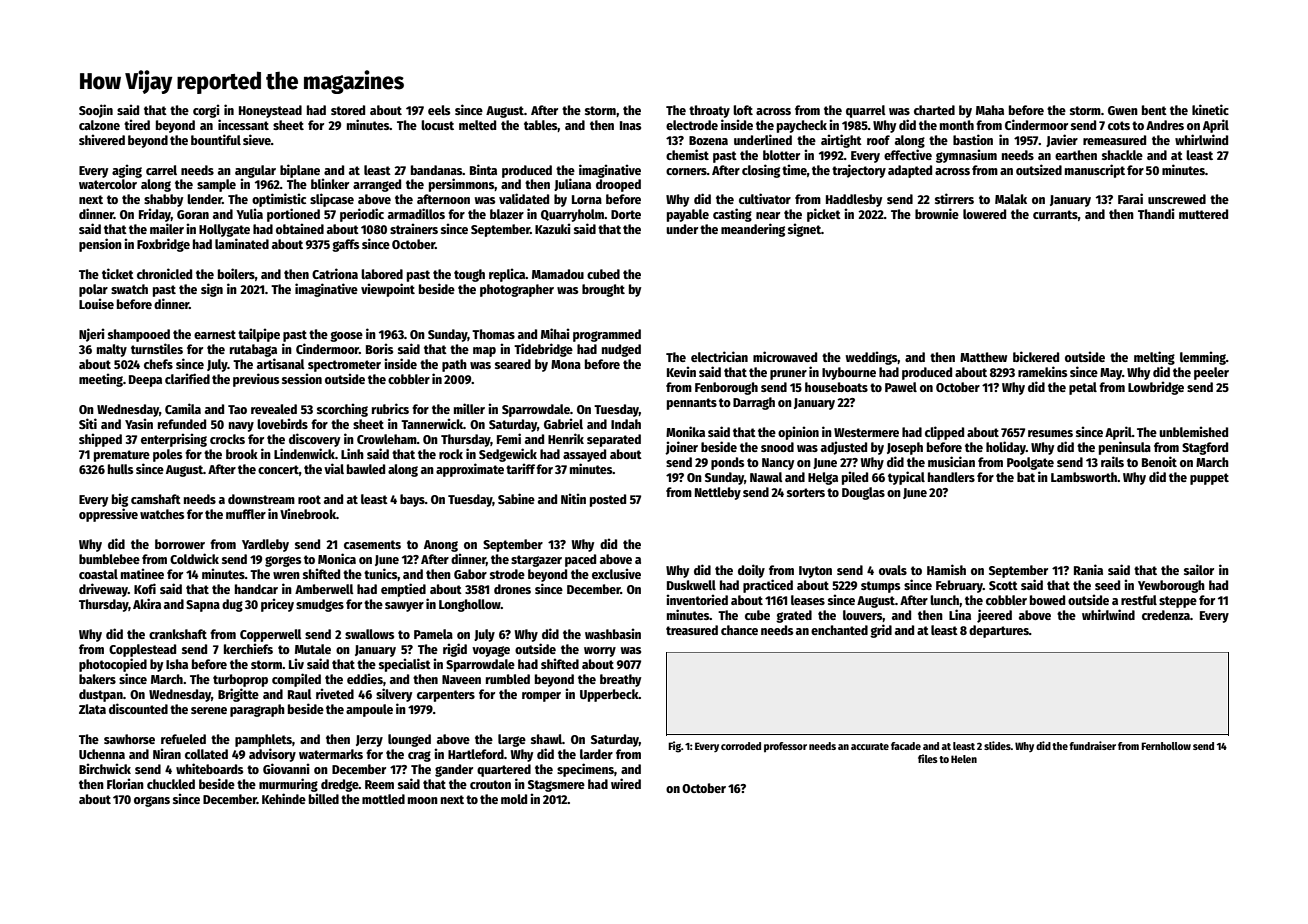 This screenshot has height=924, width=1308. Describe the element at coordinates (309, 499) in the screenshot. I see `root` at that location.
